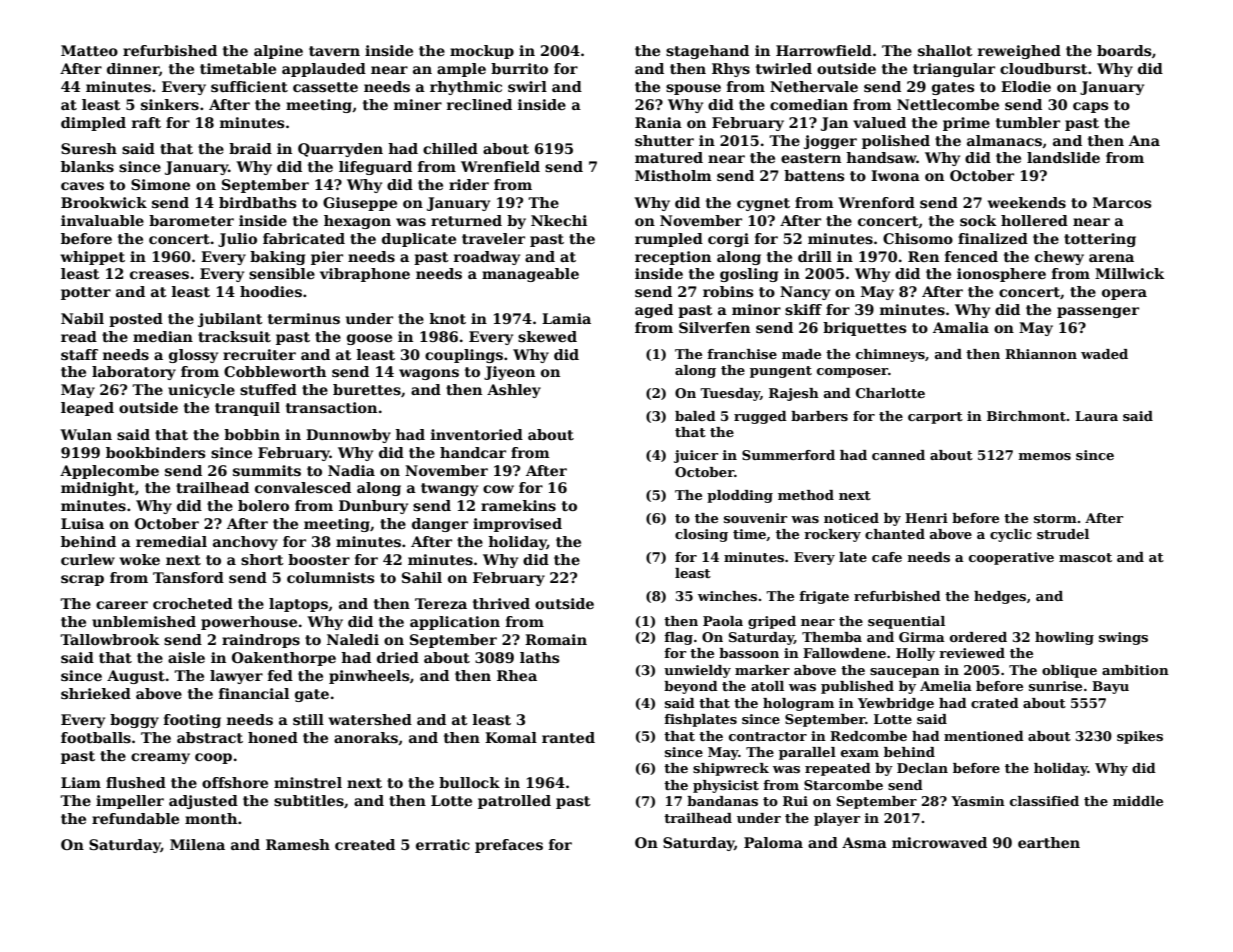 The height and width of the page is (952, 1233). Describe the element at coordinates (896, 142) in the page. I see `polished` at that location.
